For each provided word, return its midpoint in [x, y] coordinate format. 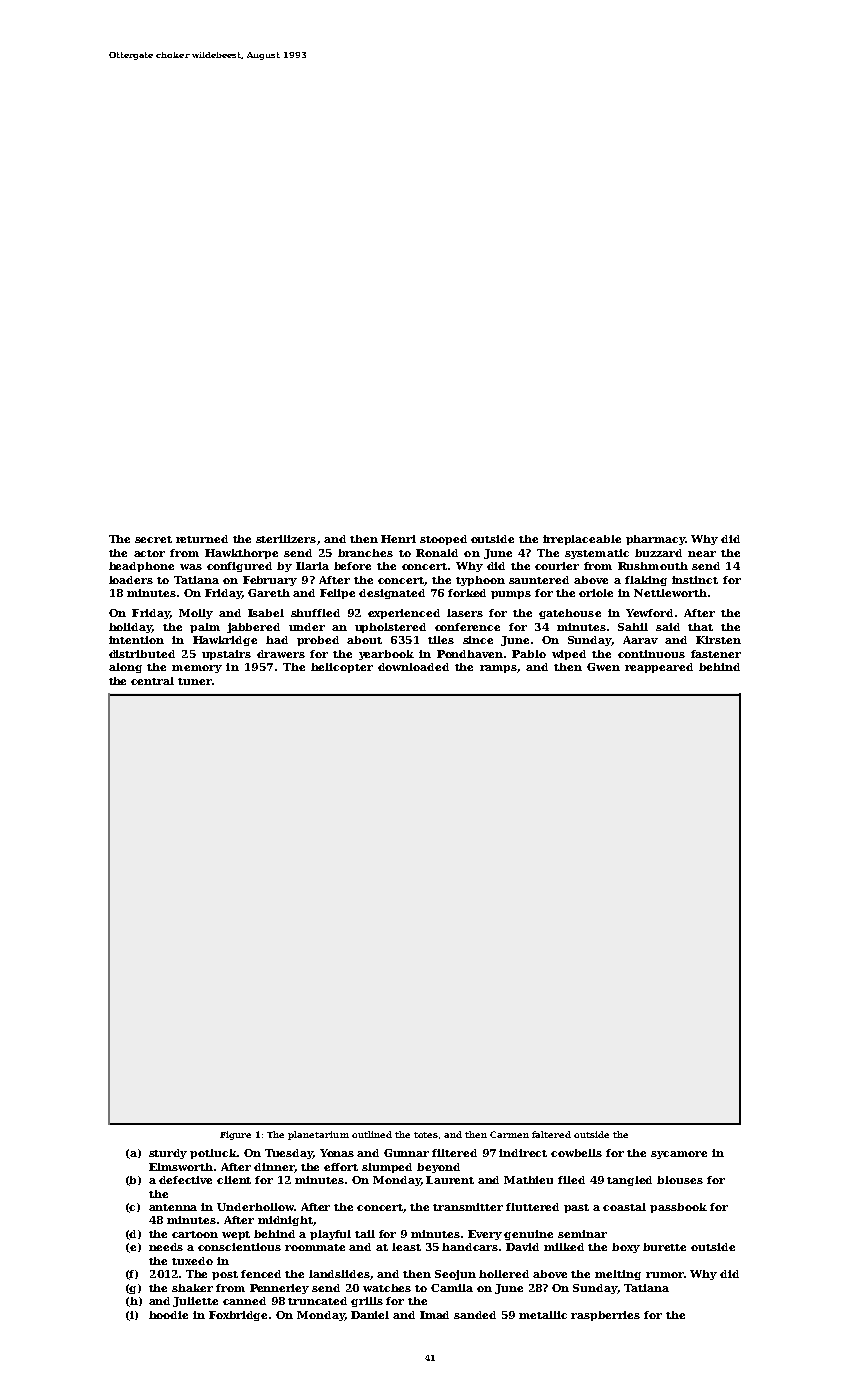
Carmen [509, 1134]
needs [166, 1247]
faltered [551, 1134]
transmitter [468, 1207]
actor [149, 553]
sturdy [168, 1154]
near [702, 554]
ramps [498, 669]
